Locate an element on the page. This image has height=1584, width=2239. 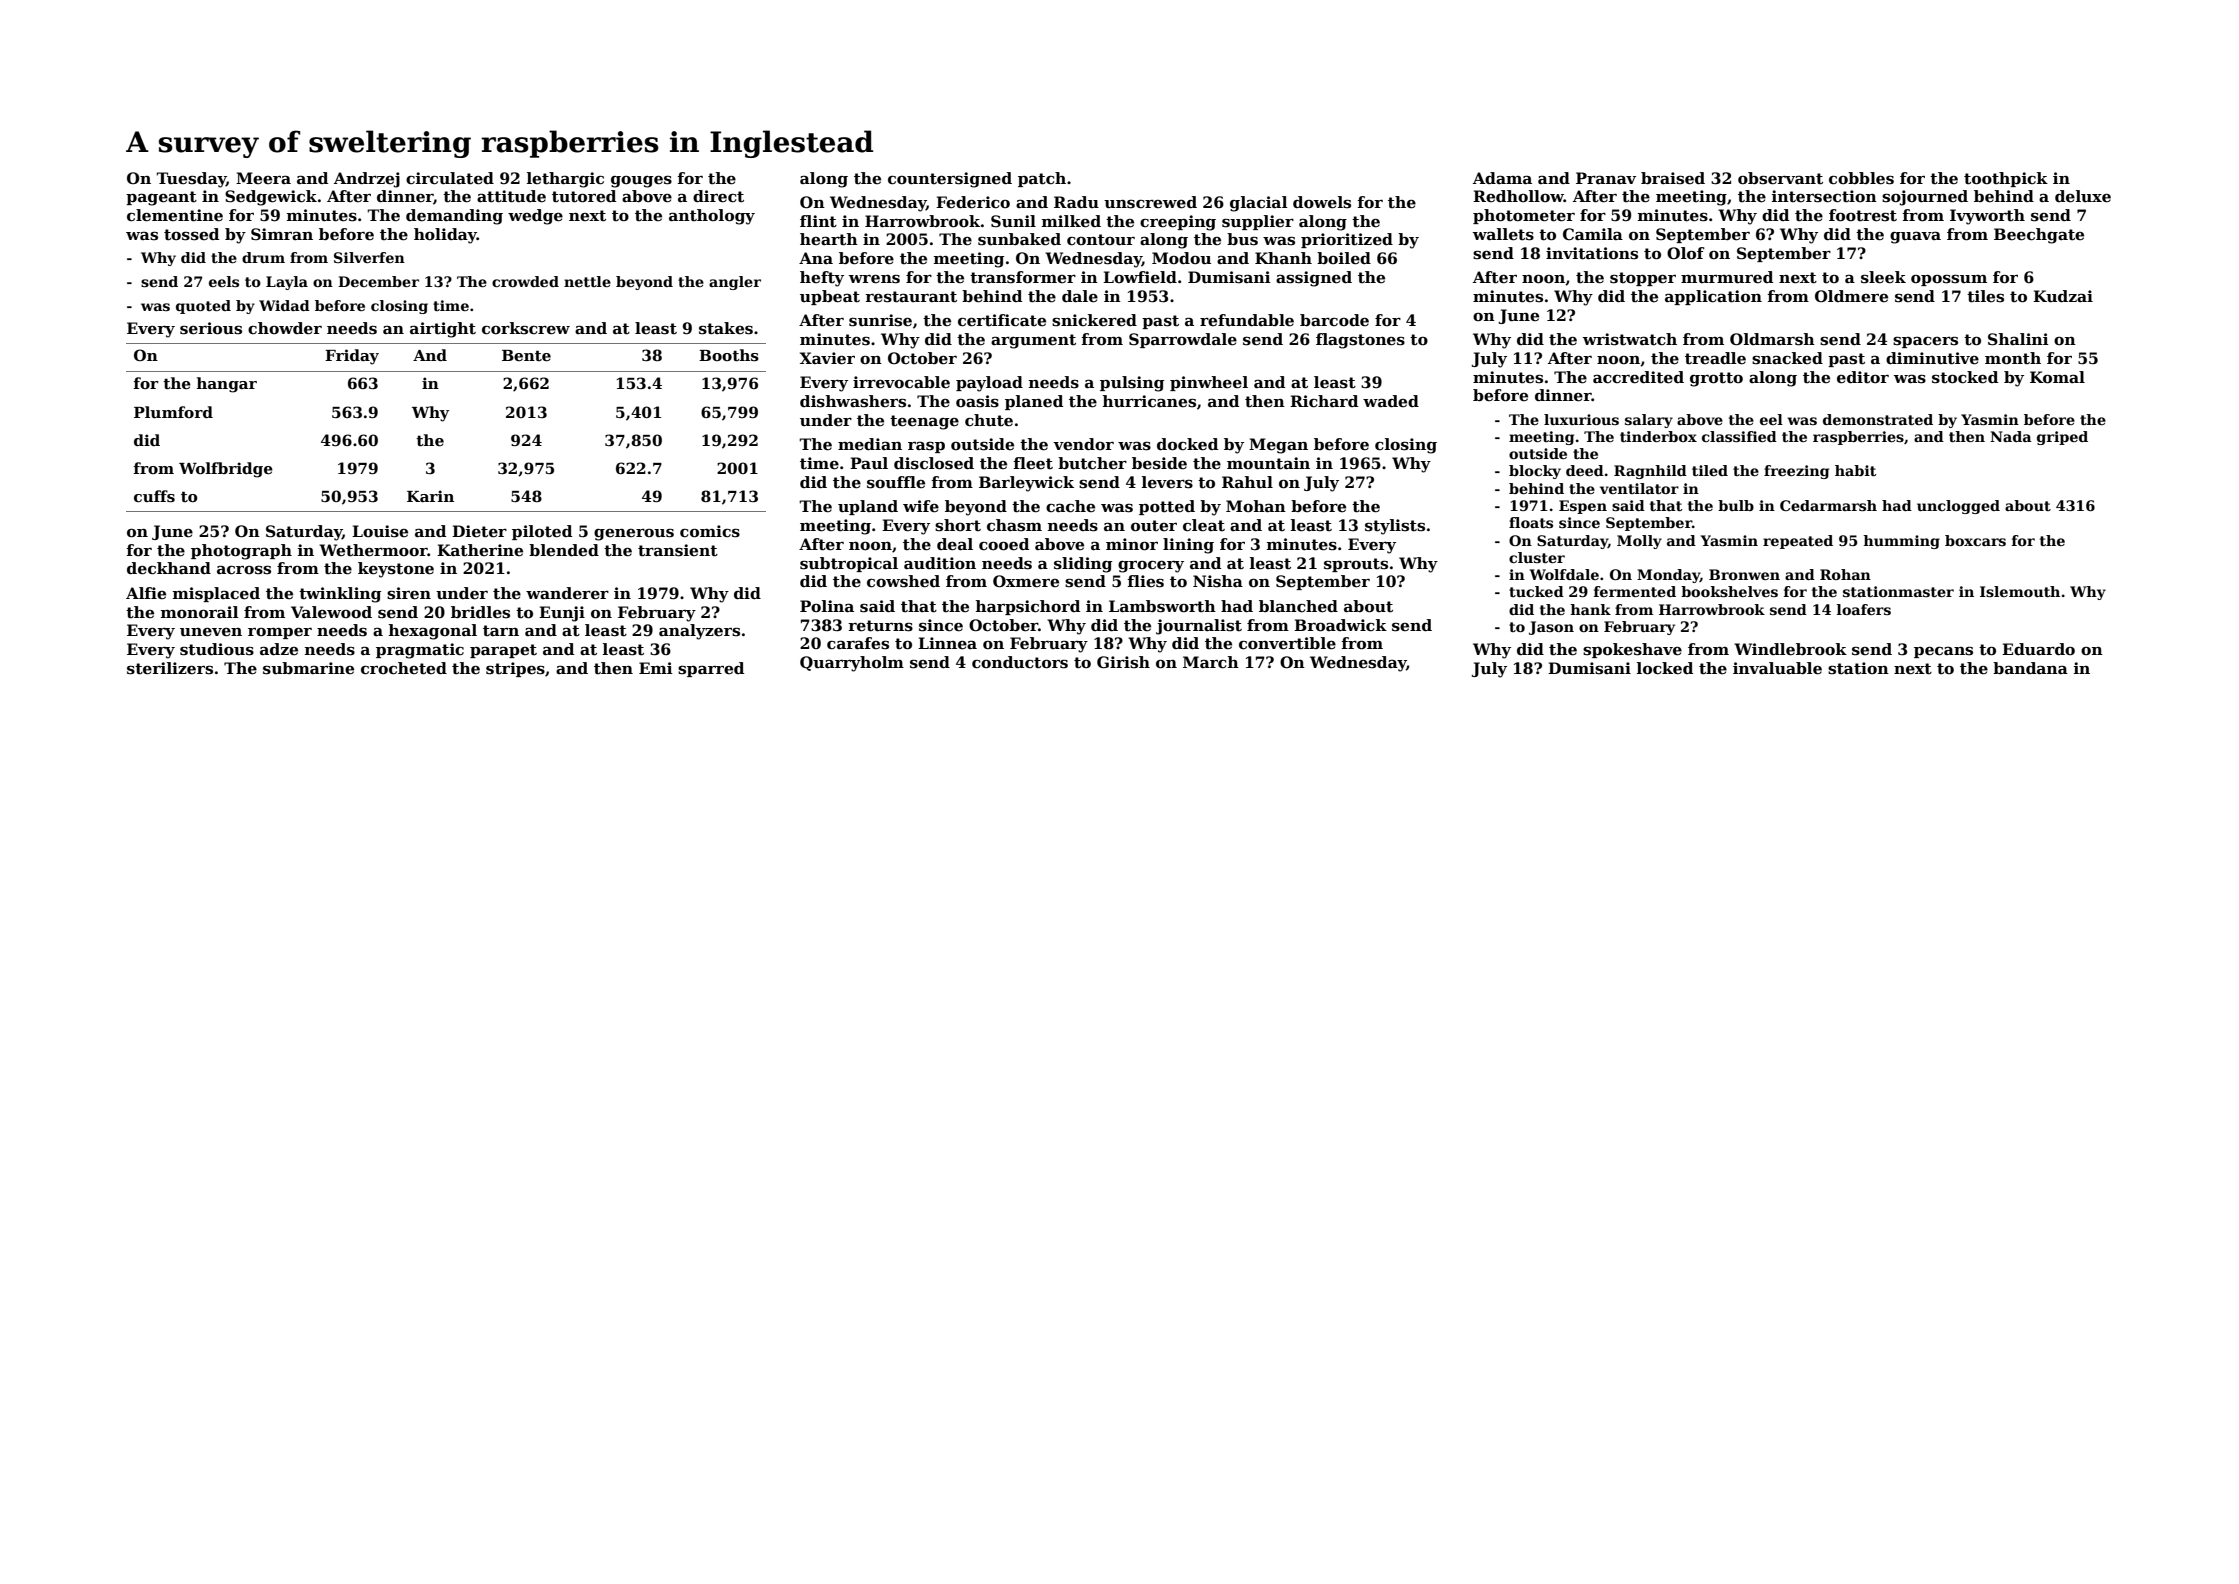
cowshed is located at coordinates (903, 581).
